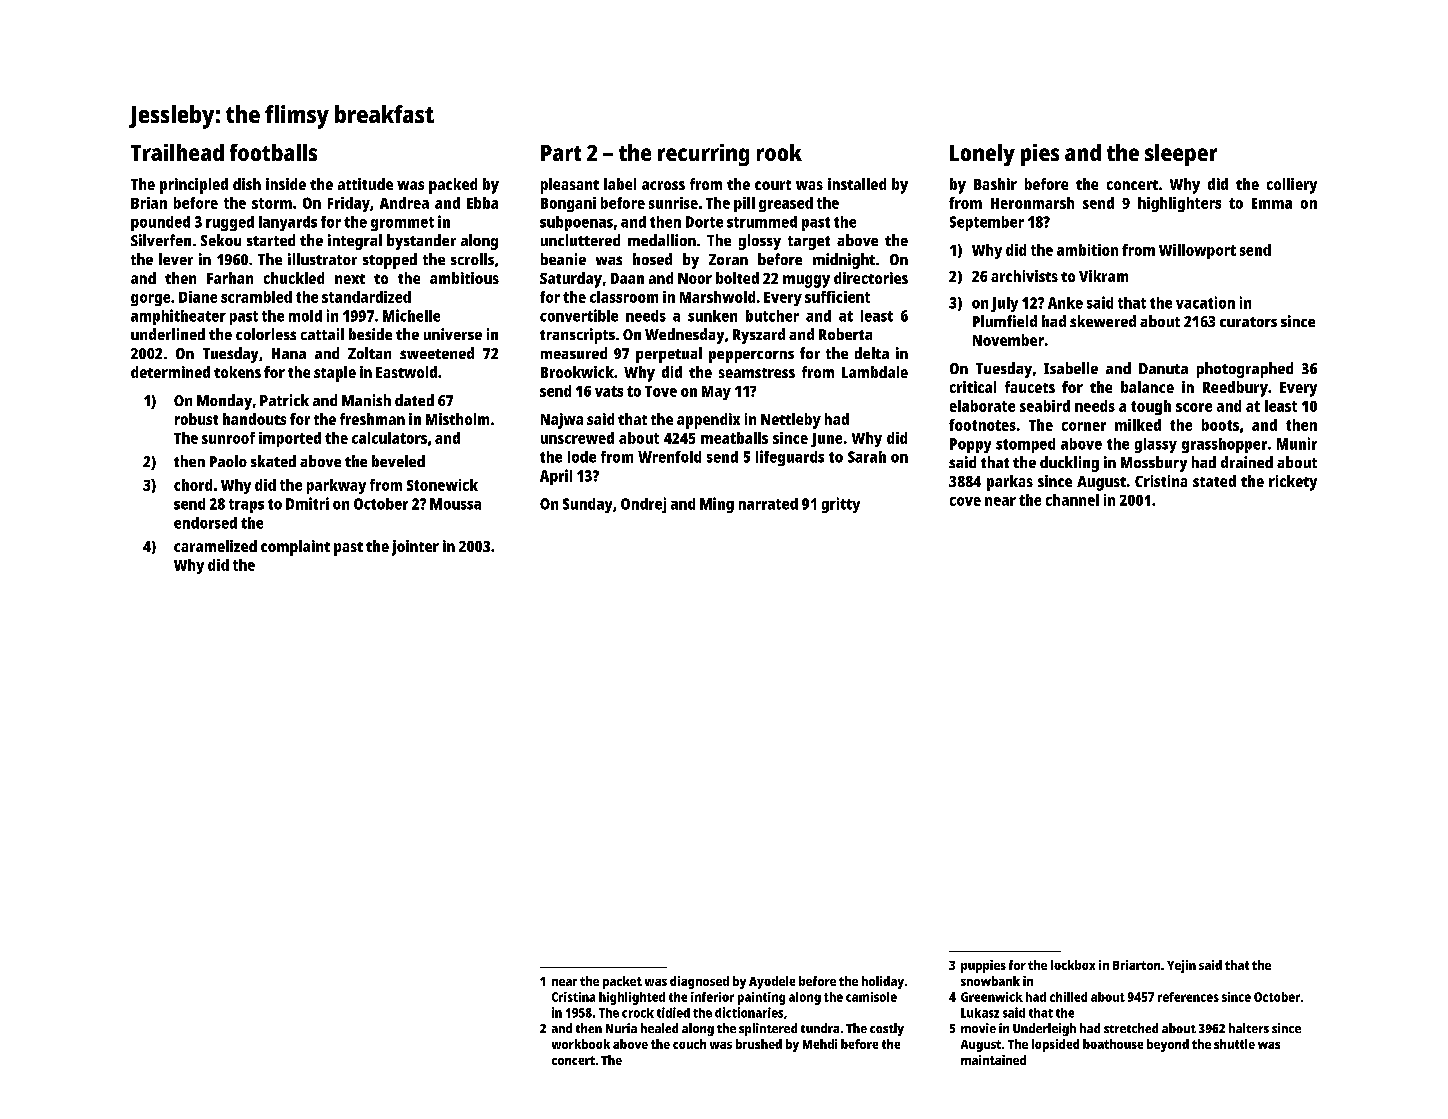  I want to click on references, so click(1188, 997).
